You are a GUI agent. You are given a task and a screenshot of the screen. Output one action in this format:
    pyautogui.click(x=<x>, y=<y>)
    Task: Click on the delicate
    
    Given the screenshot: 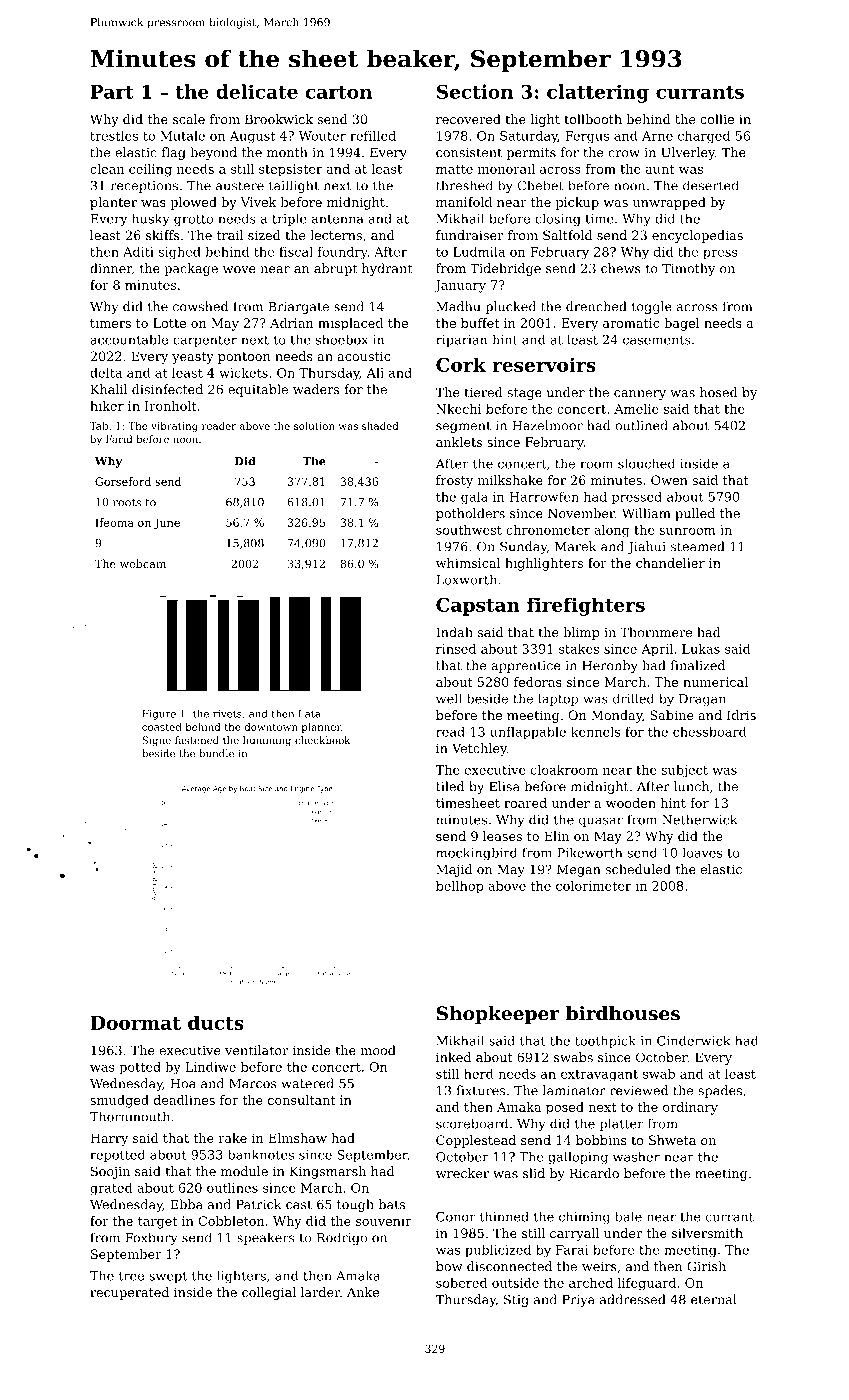 What is the action you would take?
    pyautogui.click(x=257, y=91)
